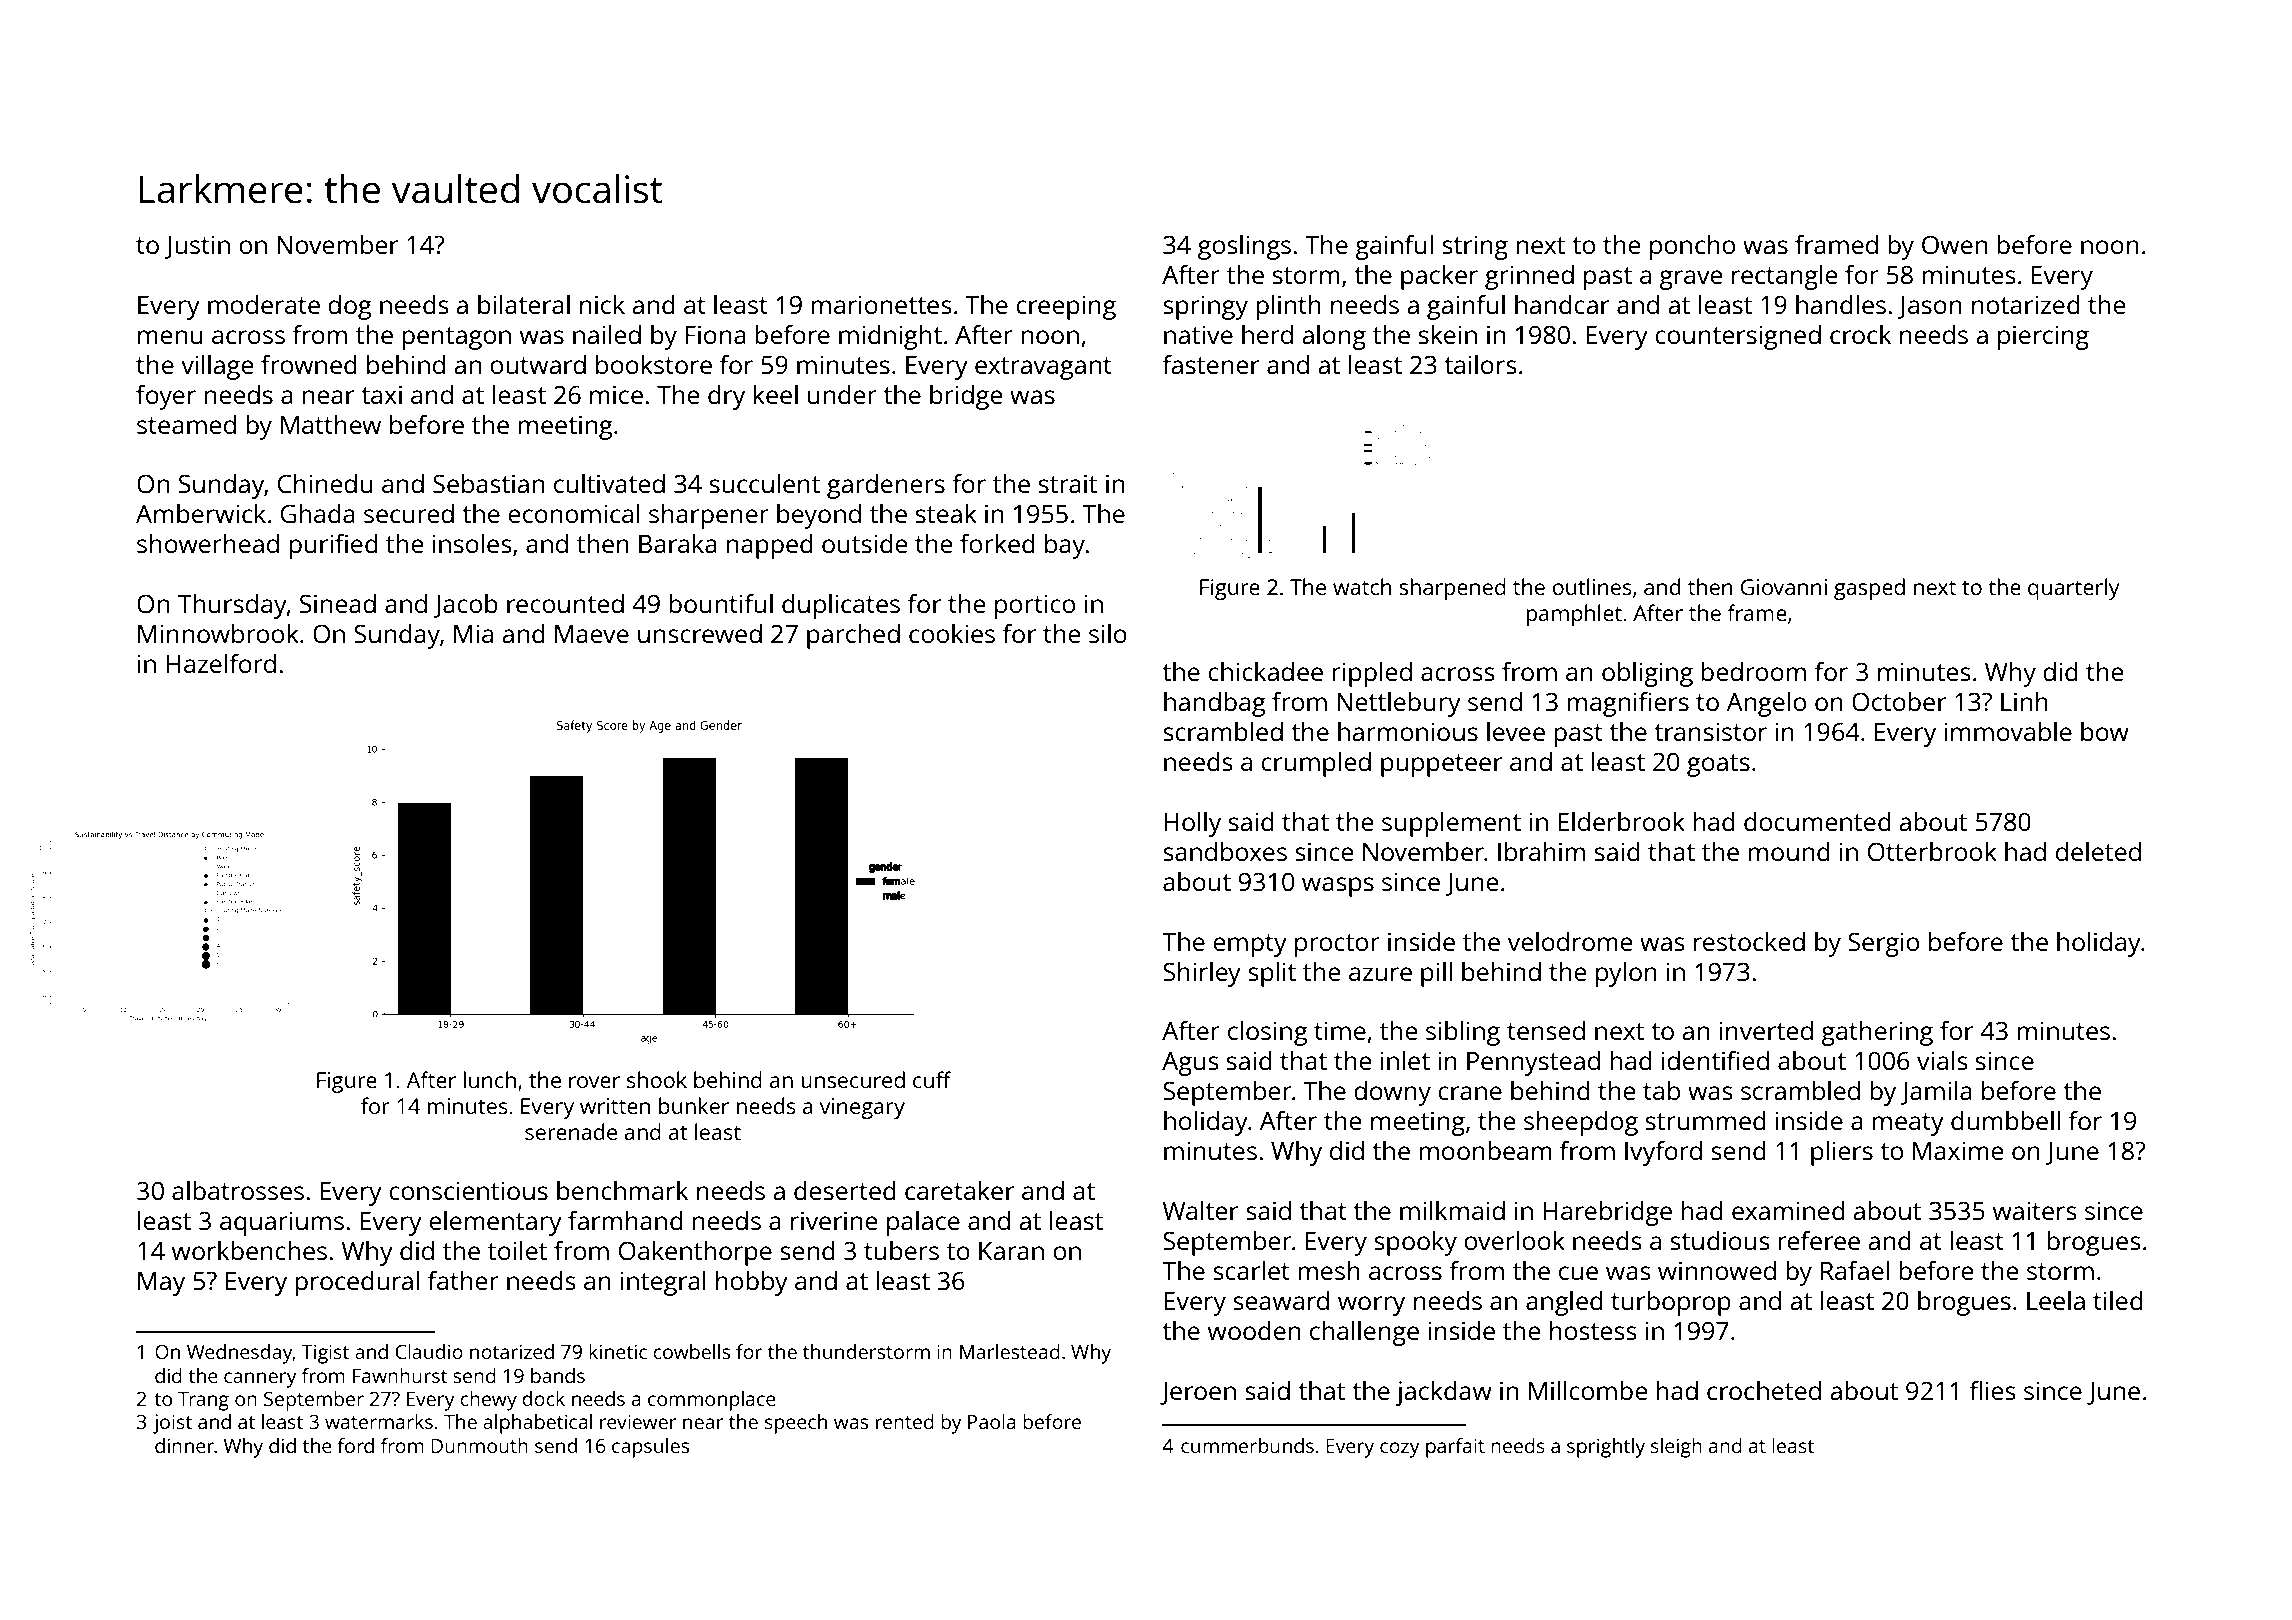 This screenshot has width=2292, height=1620. What do you see at coordinates (479, 1445) in the screenshot?
I see `Dunmouth` at bounding box center [479, 1445].
